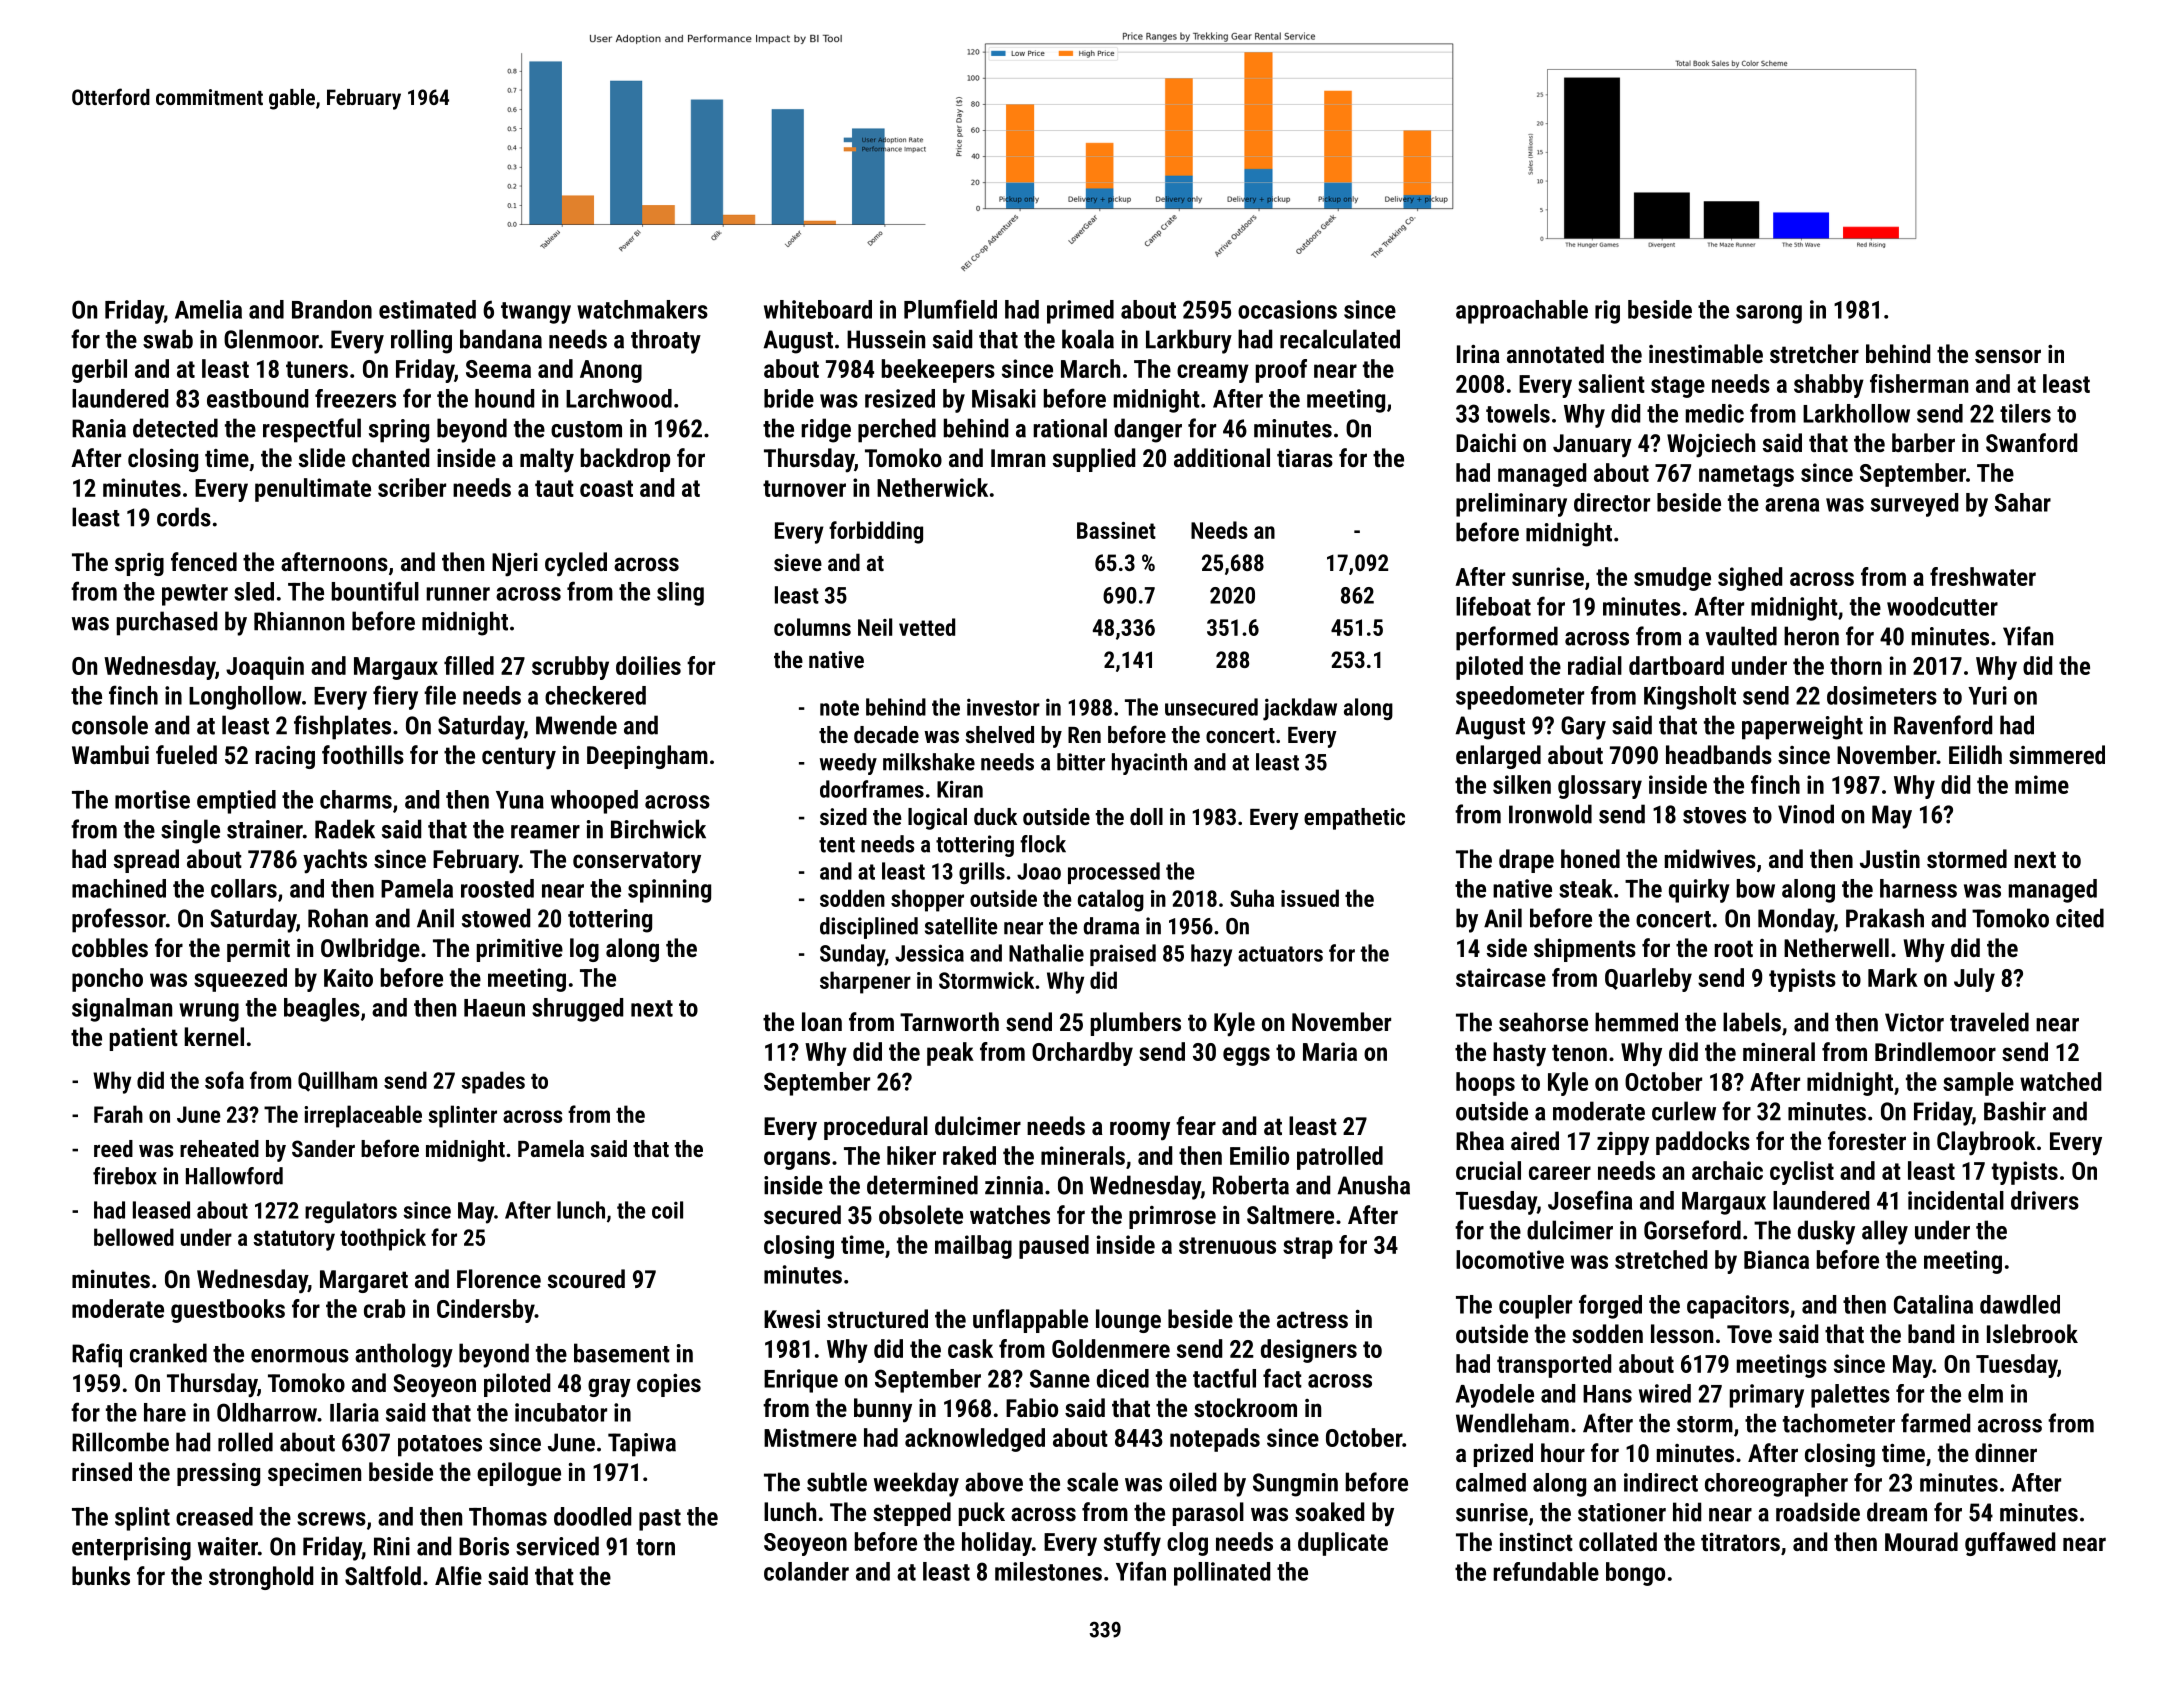  I want to click on traveled, so click(1989, 1022).
